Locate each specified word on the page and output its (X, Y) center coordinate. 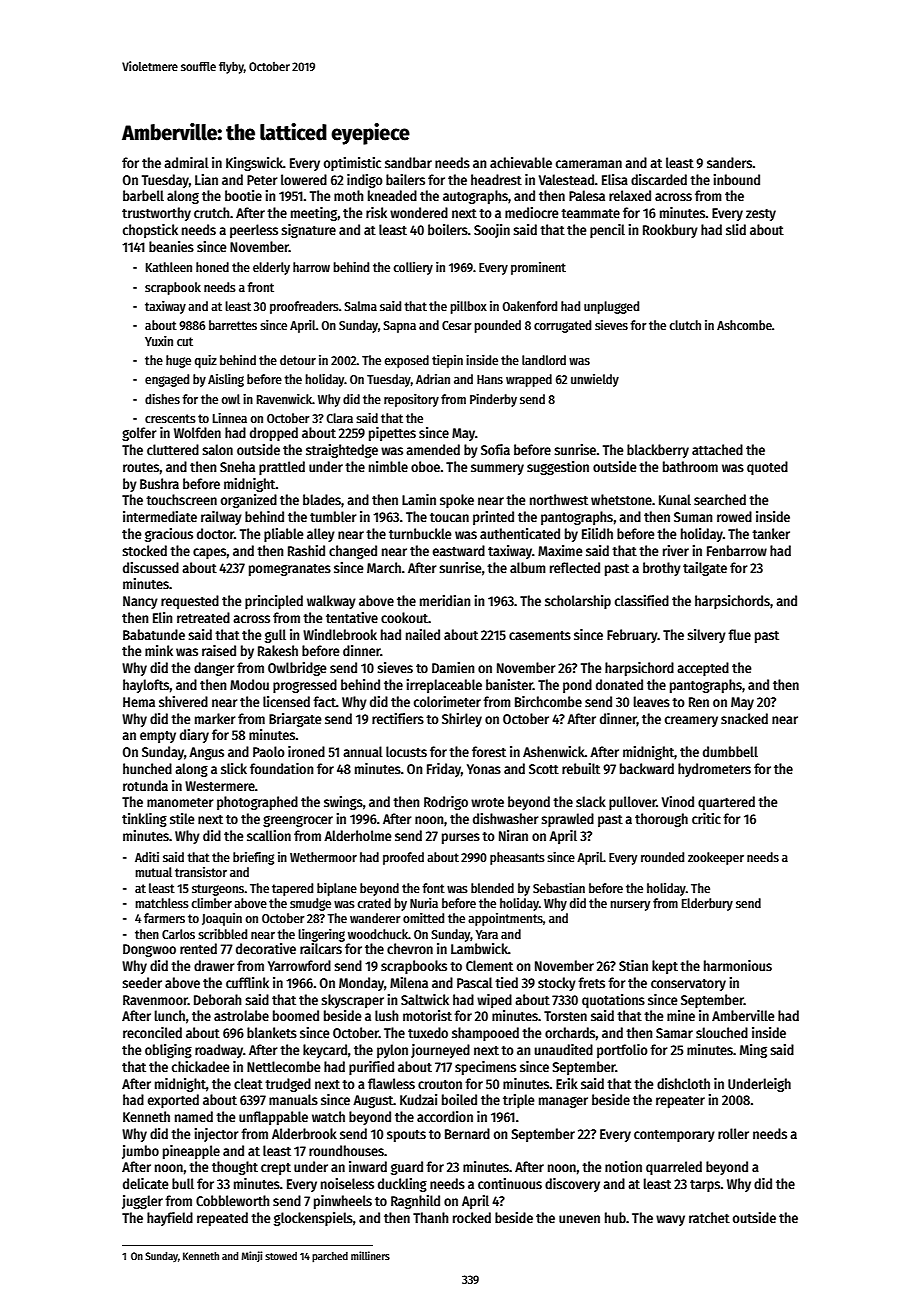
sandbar (408, 162)
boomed (296, 1015)
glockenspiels (313, 1219)
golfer (139, 434)
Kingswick (254, 164)
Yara (487, 934)
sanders (729, 162)
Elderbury (707, 904)
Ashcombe (744, 325)
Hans (490, 379)
